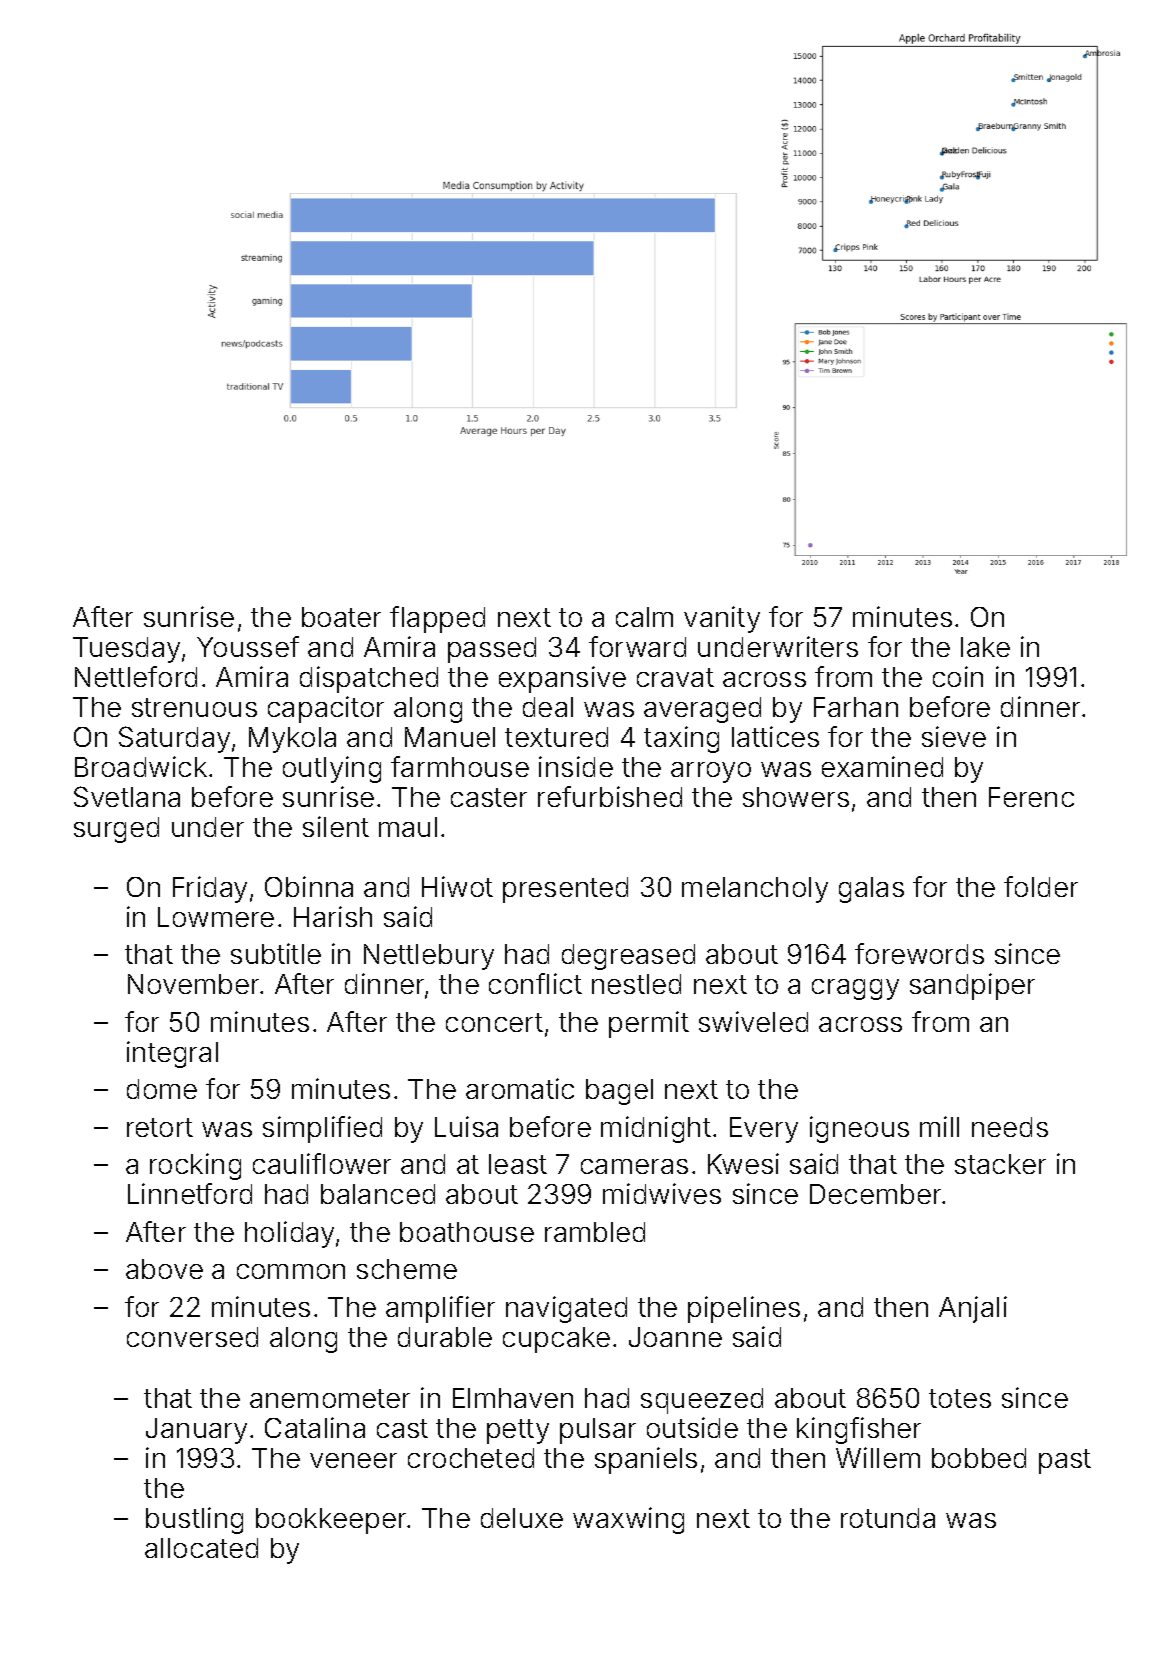 The image size is (1165, 1654). I want to click on calm, so click(644, 617).
